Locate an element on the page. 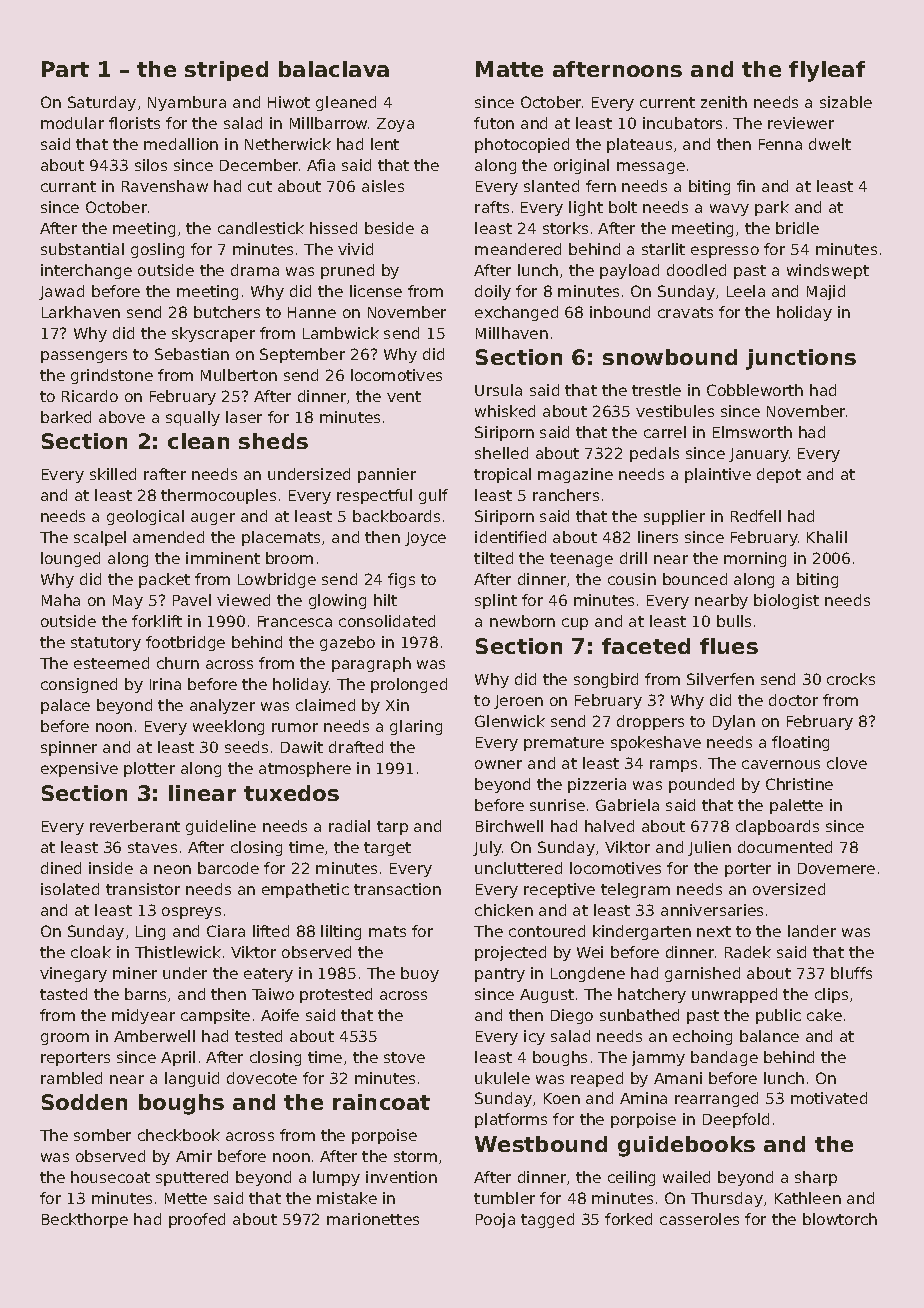 This image has width=924, height=1308. buoy is located at coordinates (420, 974).
